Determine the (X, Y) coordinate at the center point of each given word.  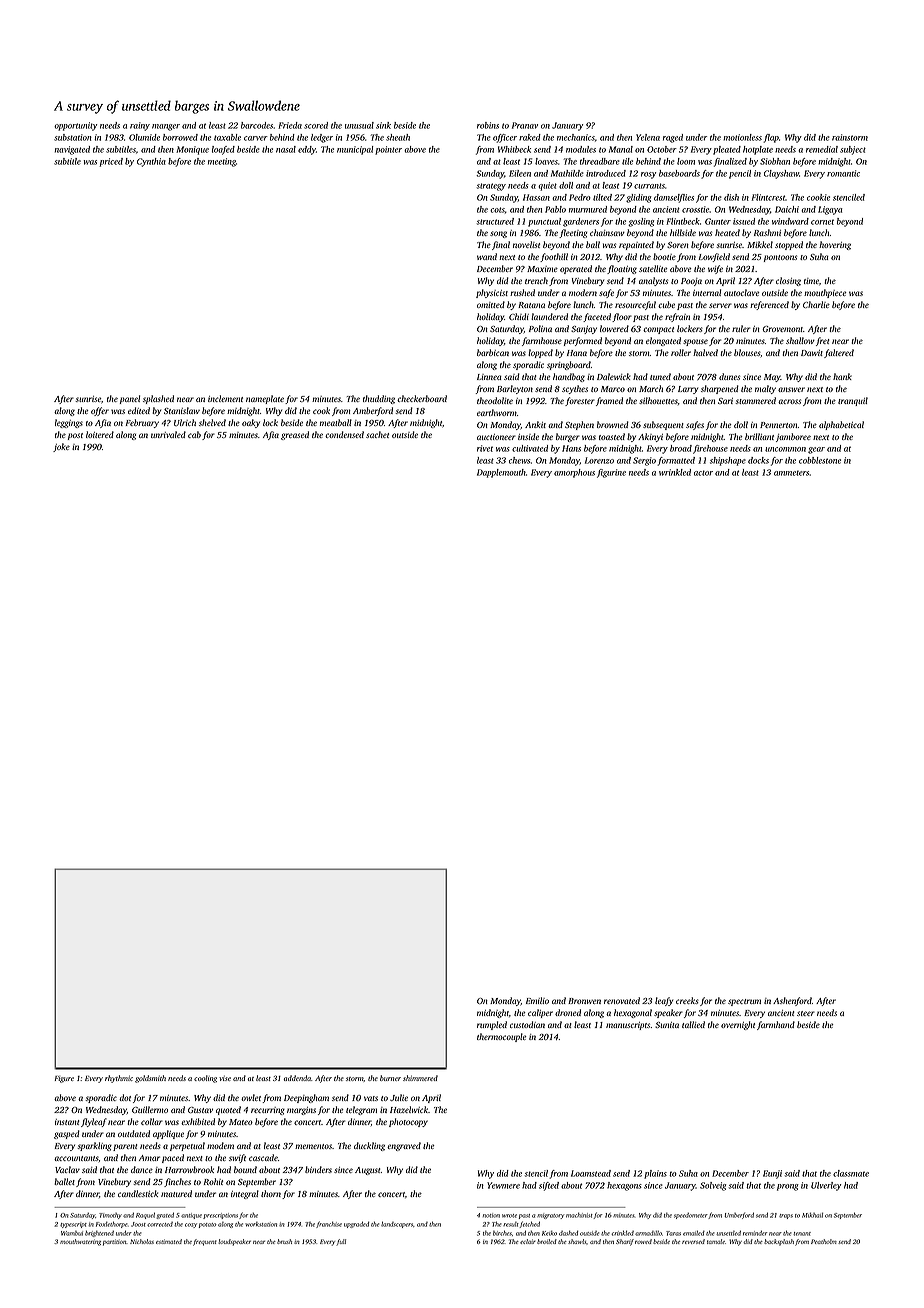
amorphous (574, 473)
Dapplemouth (501, 473)
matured (176, 1193)
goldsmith (150, 1079)
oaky (251, 423)
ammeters (791, 473)
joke (61, 447)
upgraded (356, 1224)
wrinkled (675, 472)
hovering (835, 245)
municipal (355, 150)
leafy (664, 1001)
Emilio (537, 1000)
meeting (222, 162)
